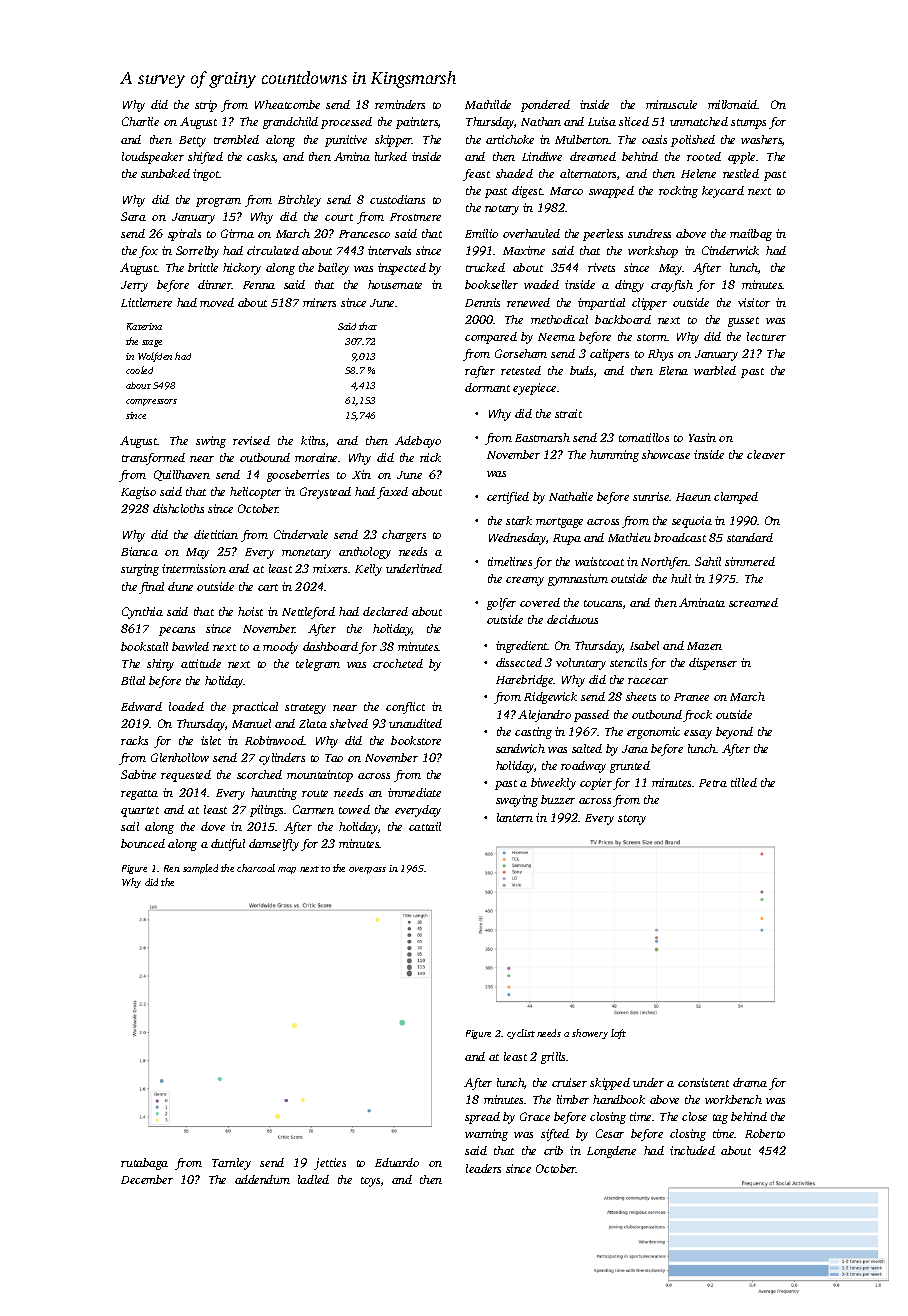  I want to click on nestled, so click(741, 173).
